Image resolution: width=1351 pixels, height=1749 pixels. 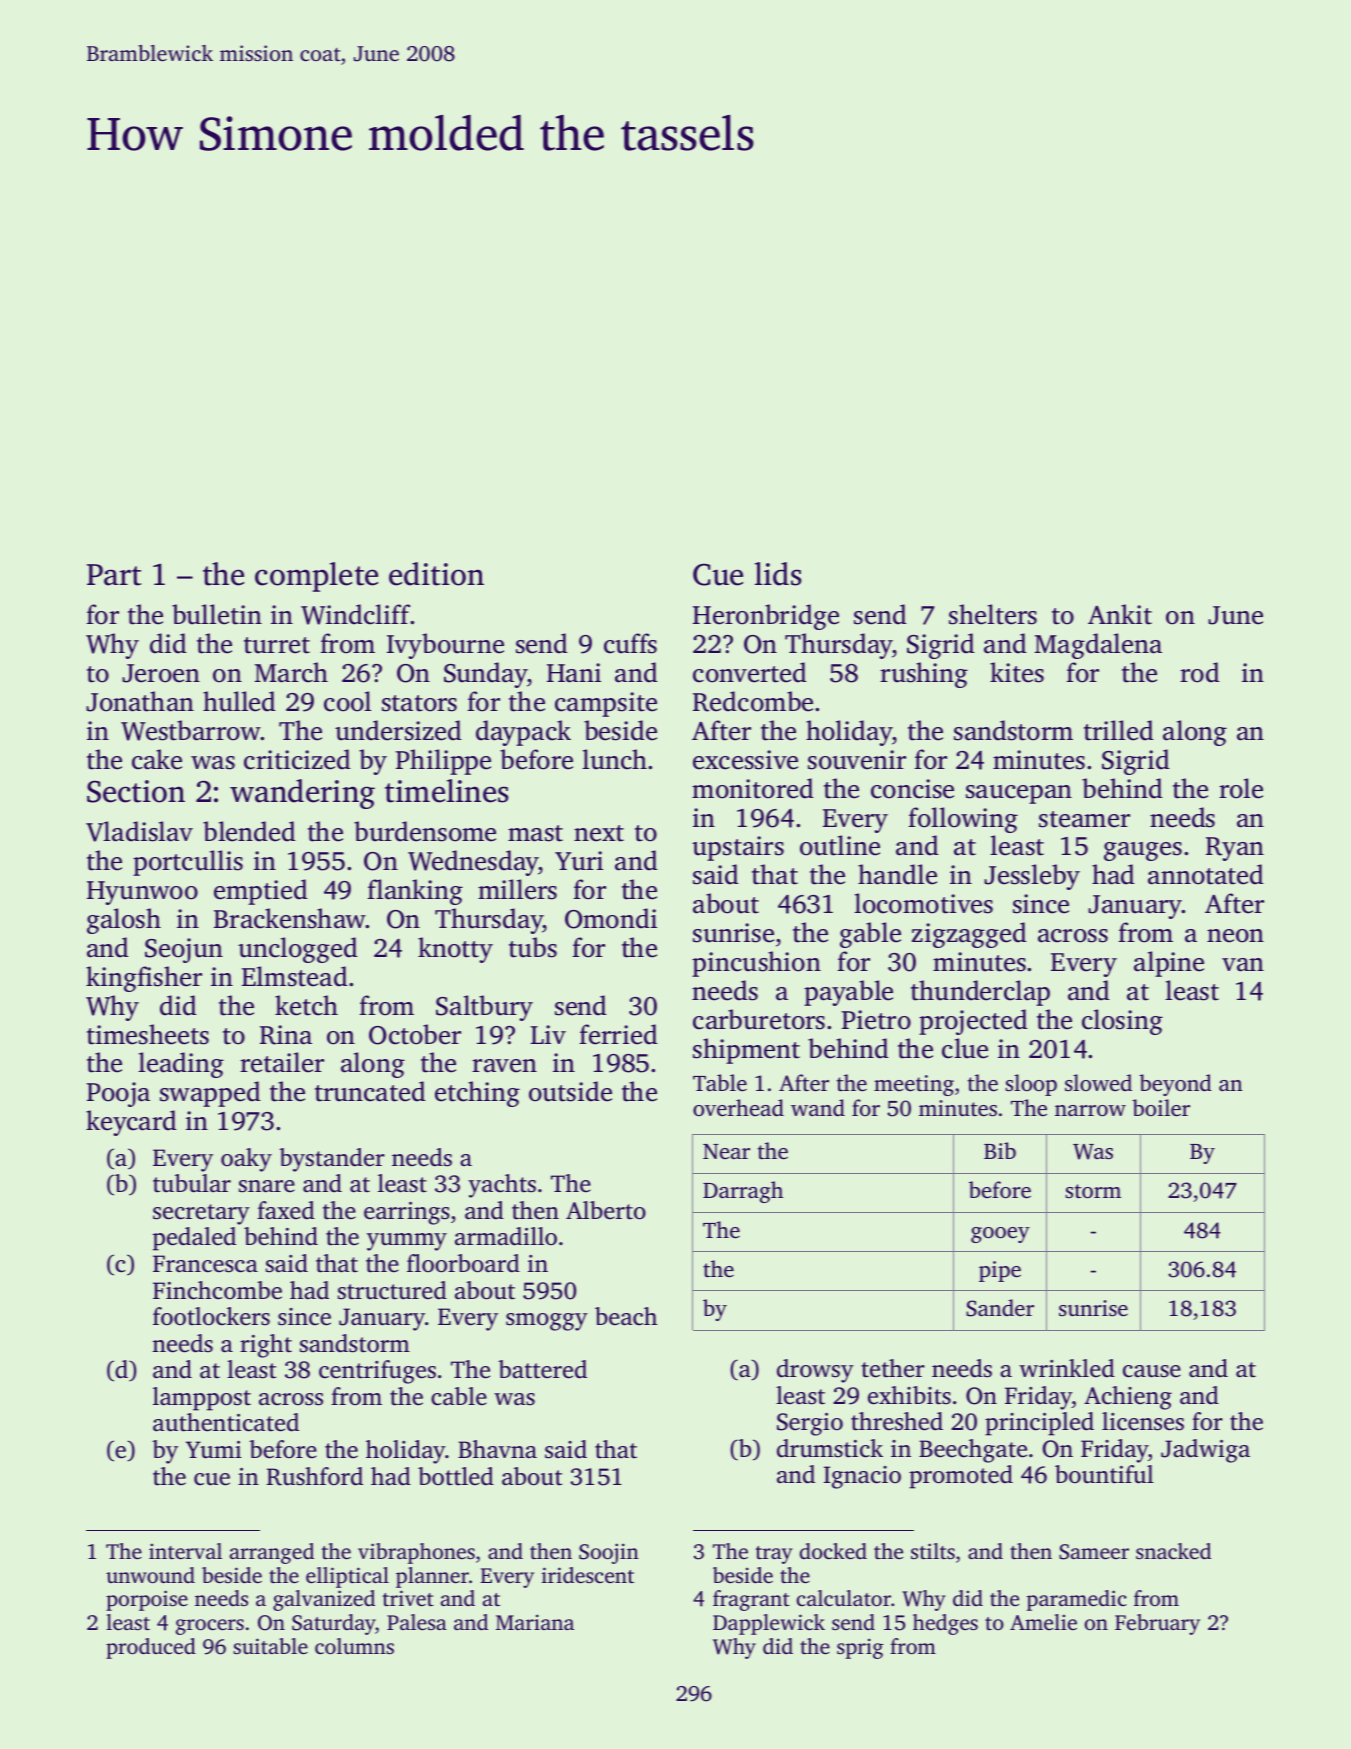 What do you see at coordinates (753, 701) in the image?
I see `Redcombe` at bounding box center [753, 701].
